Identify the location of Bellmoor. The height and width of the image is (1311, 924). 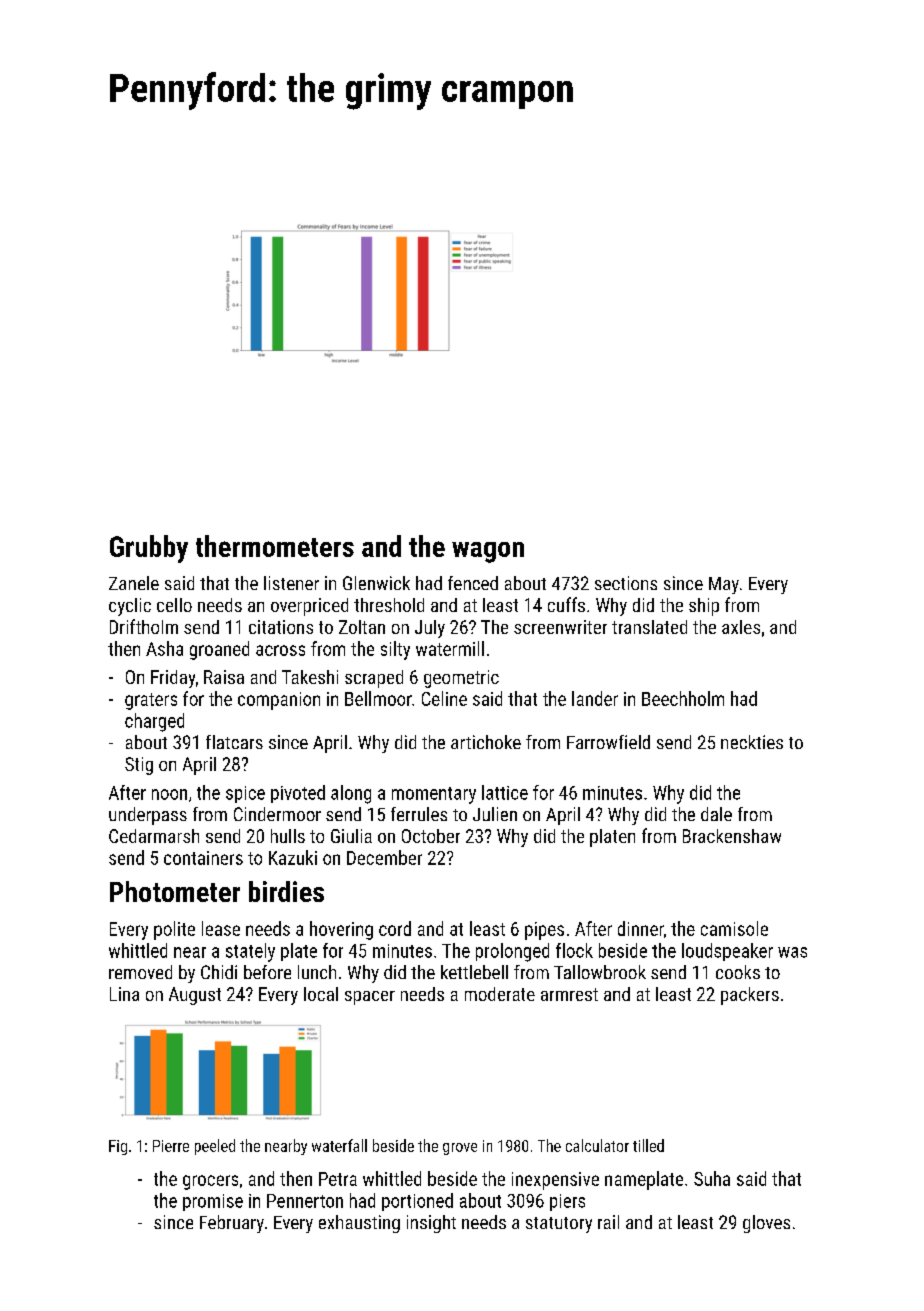
(378, 698).
